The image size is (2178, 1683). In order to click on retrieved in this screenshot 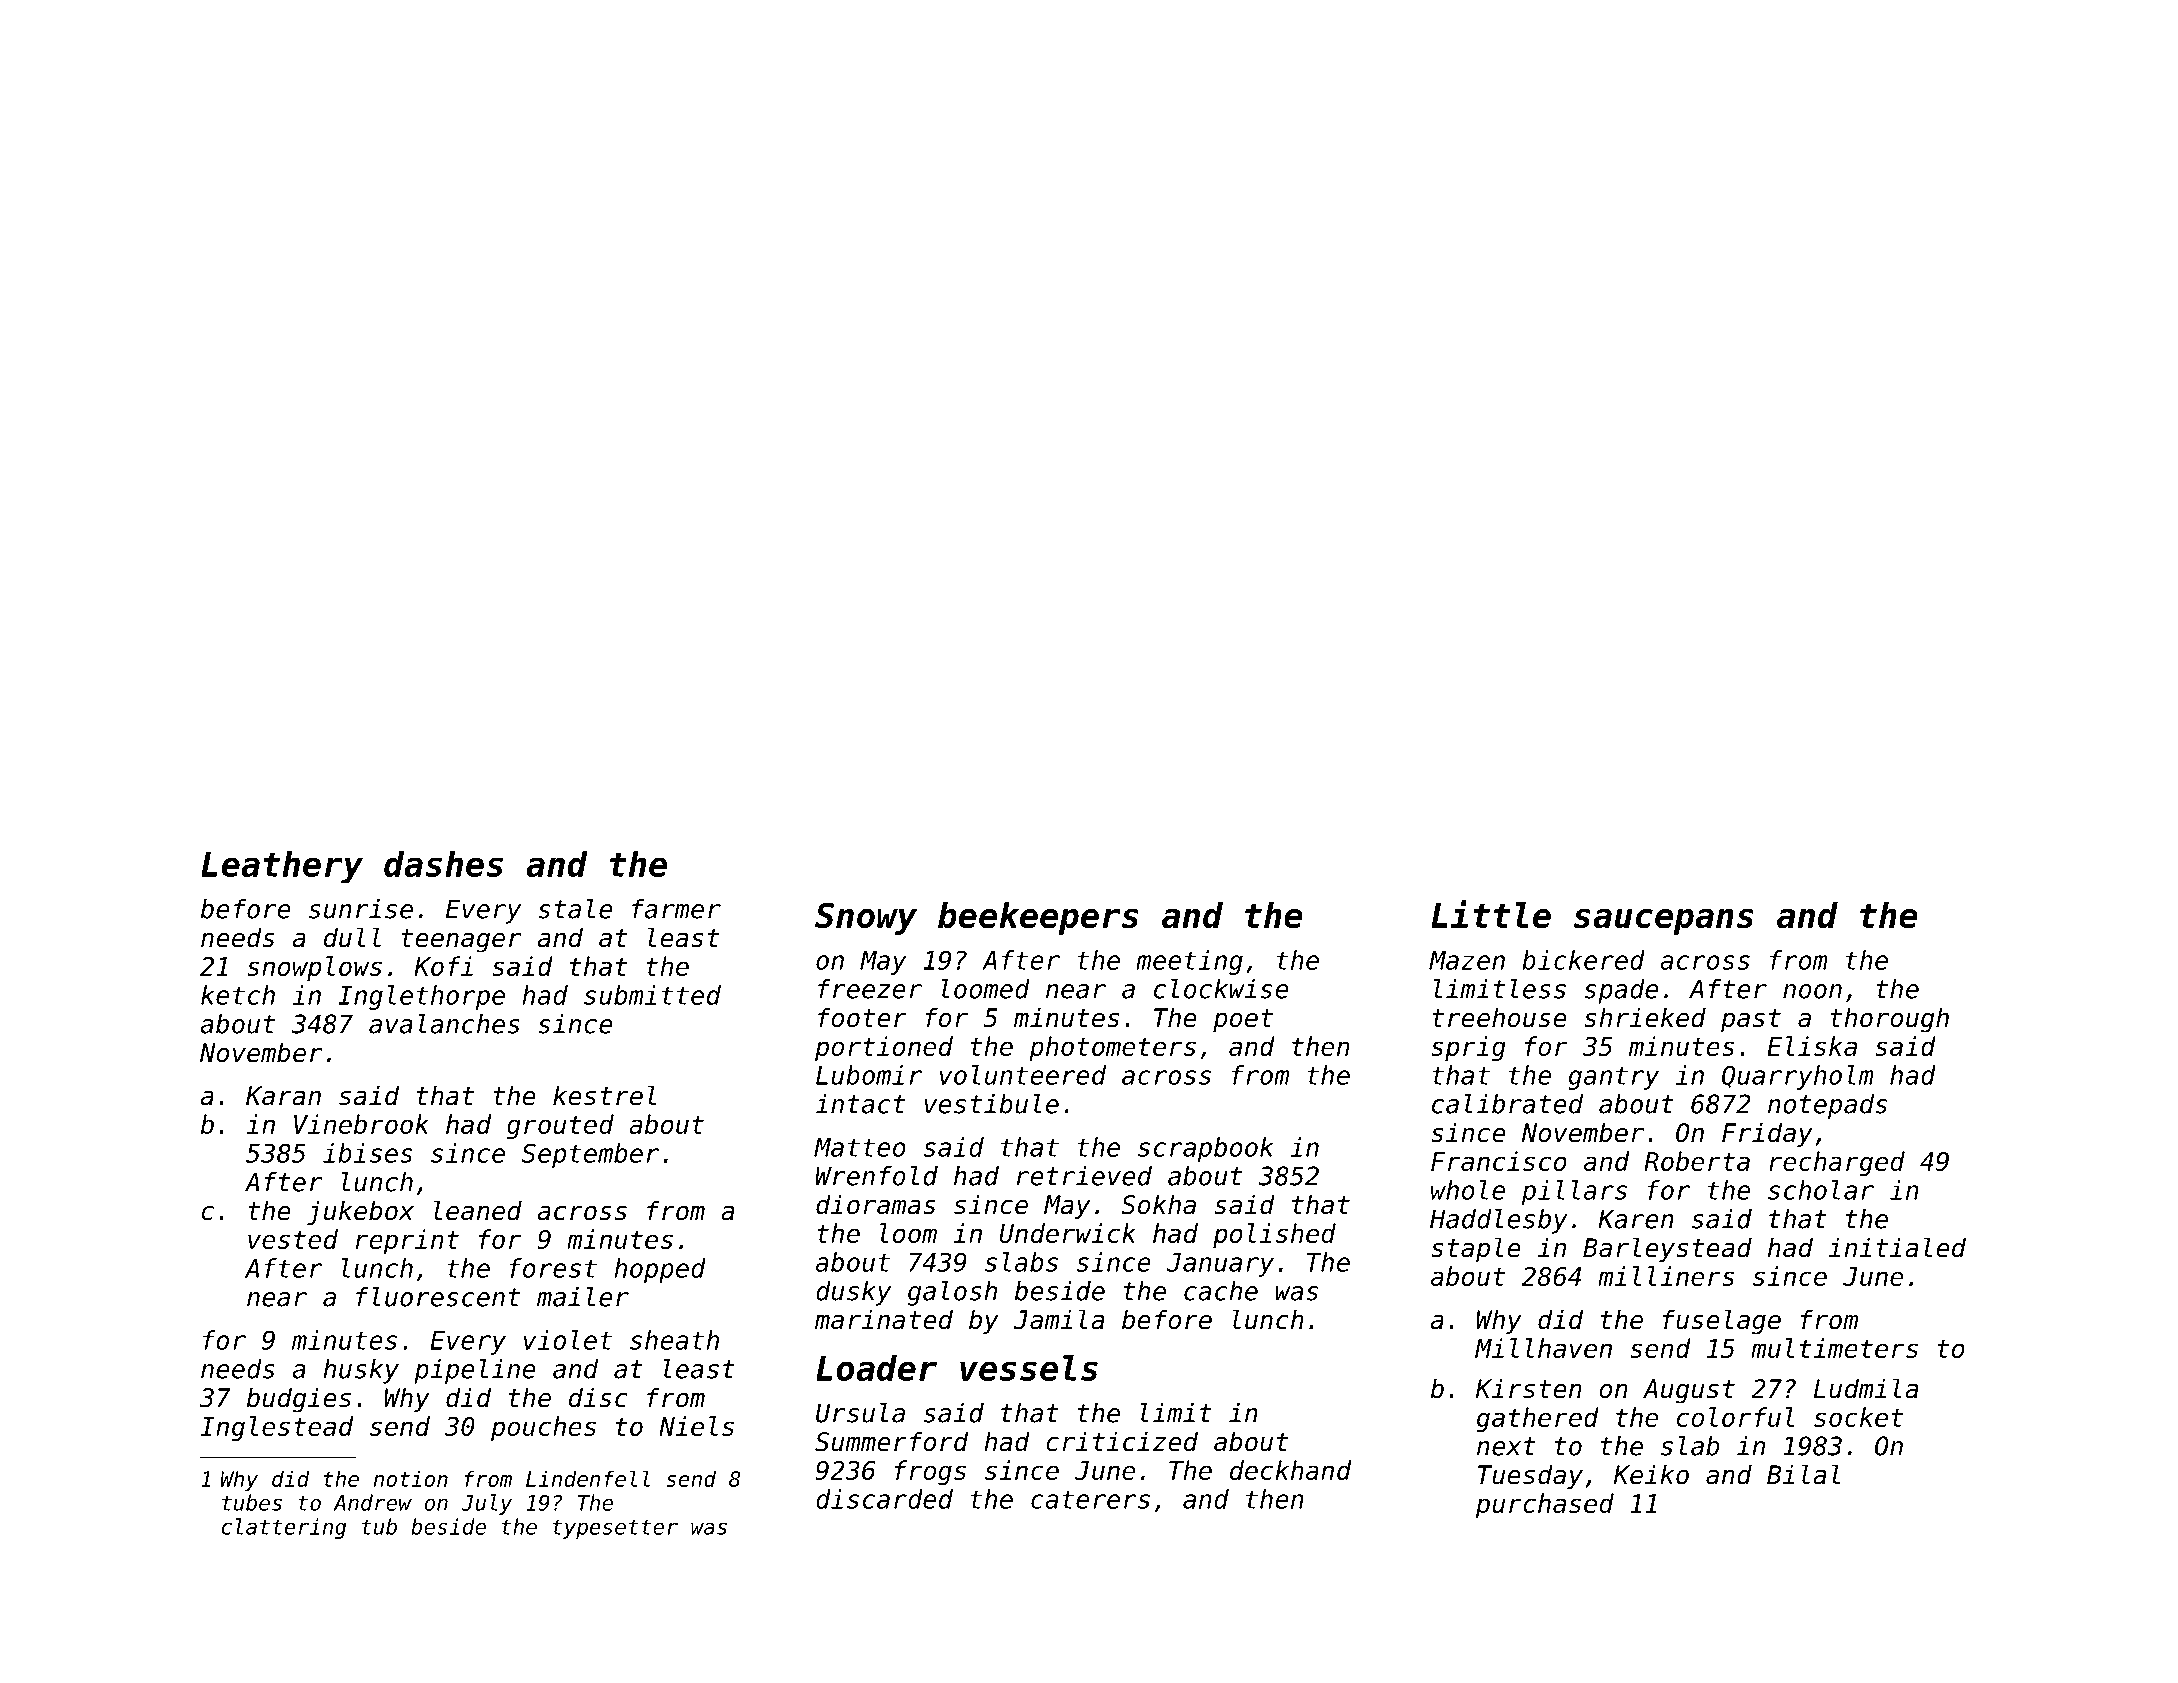, I will do `click(1084, 1176)`.
